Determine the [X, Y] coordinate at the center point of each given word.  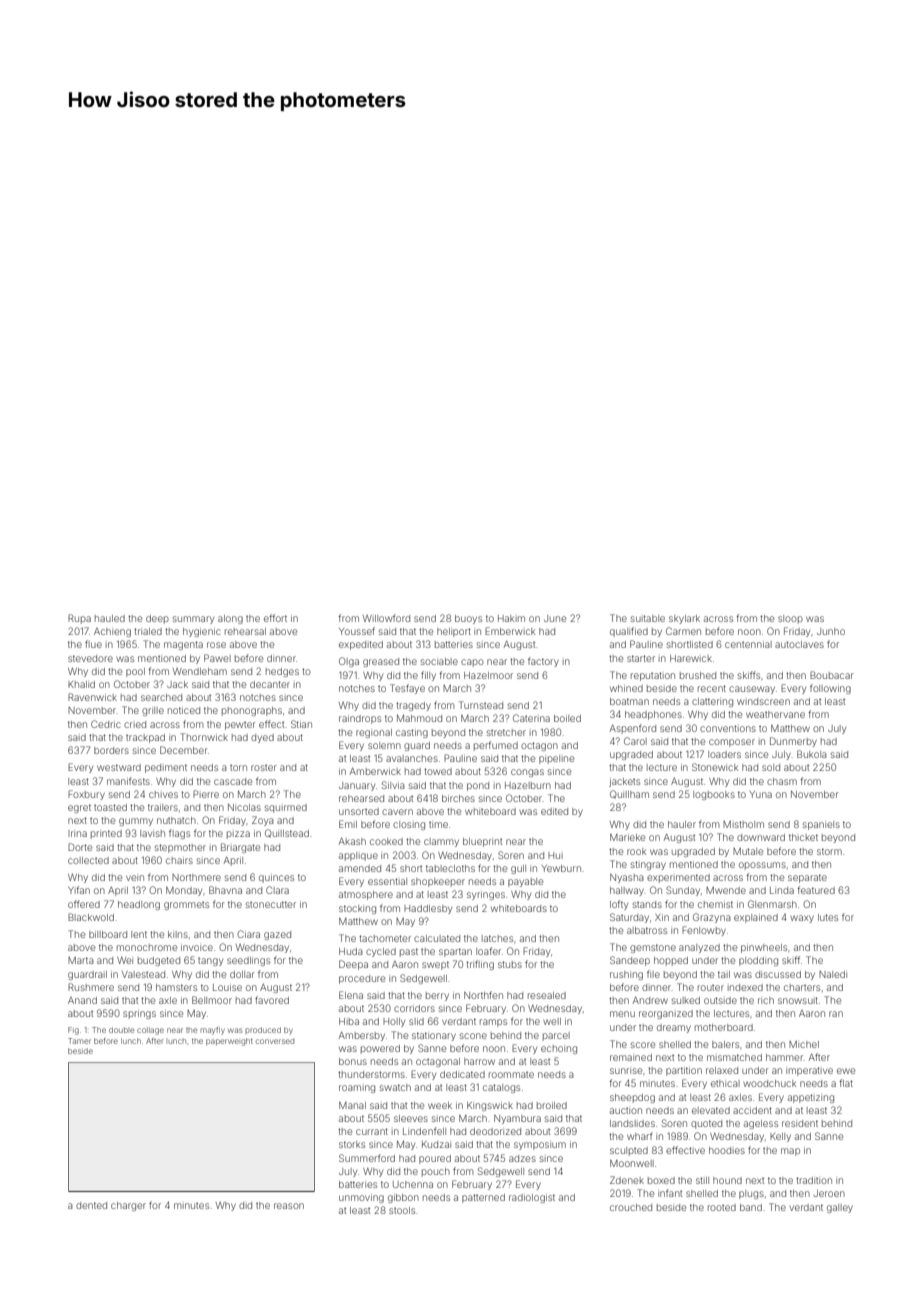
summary [193, 620]
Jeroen [829, 1193]
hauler [682, 824]
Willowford [386, 618]
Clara [277, 890]
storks [352, 1144]
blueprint [482, 842]
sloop [790, 619]
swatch [395, 1087]
